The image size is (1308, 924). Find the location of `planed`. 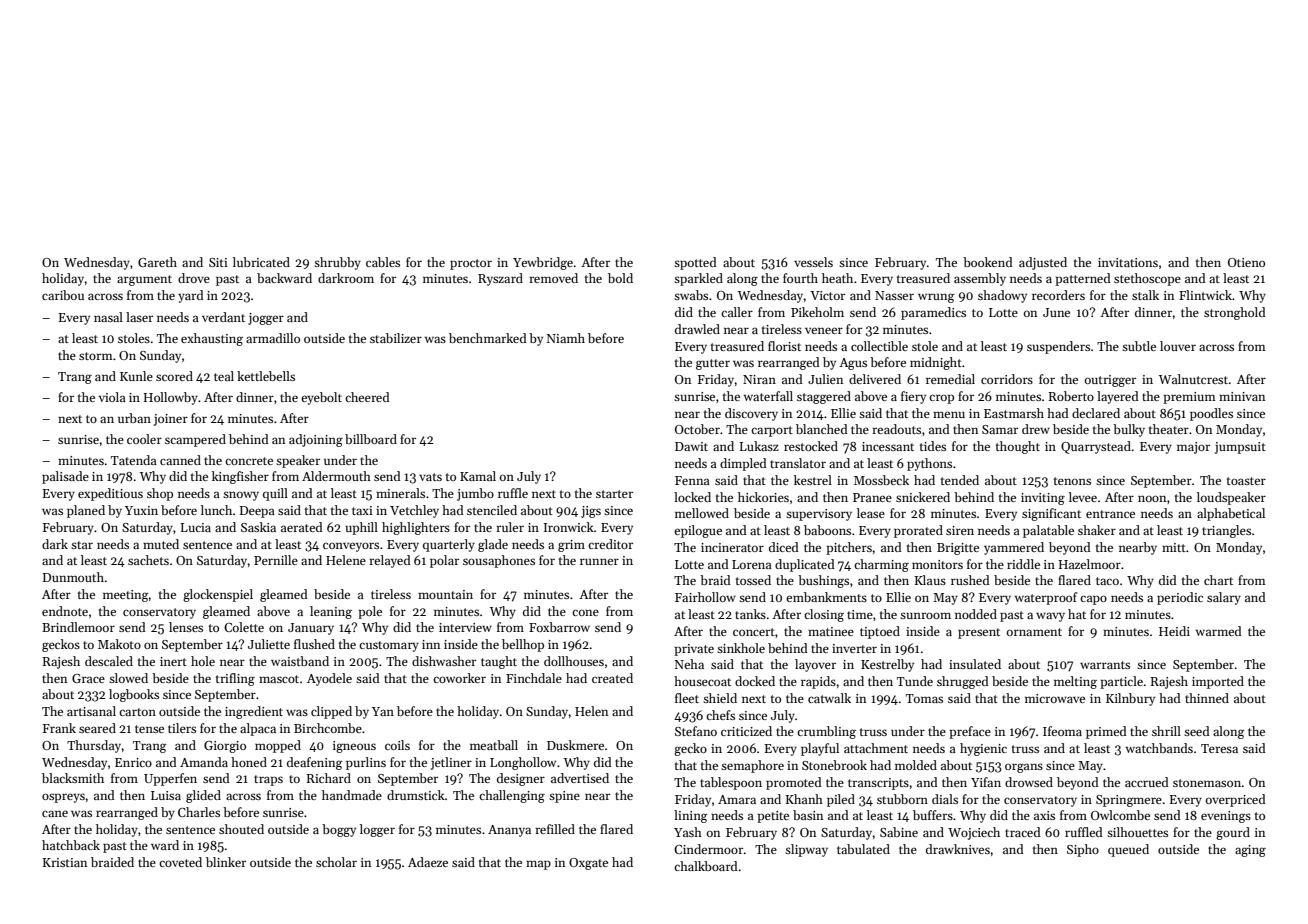

planed is located at coordinates (86, 511).
